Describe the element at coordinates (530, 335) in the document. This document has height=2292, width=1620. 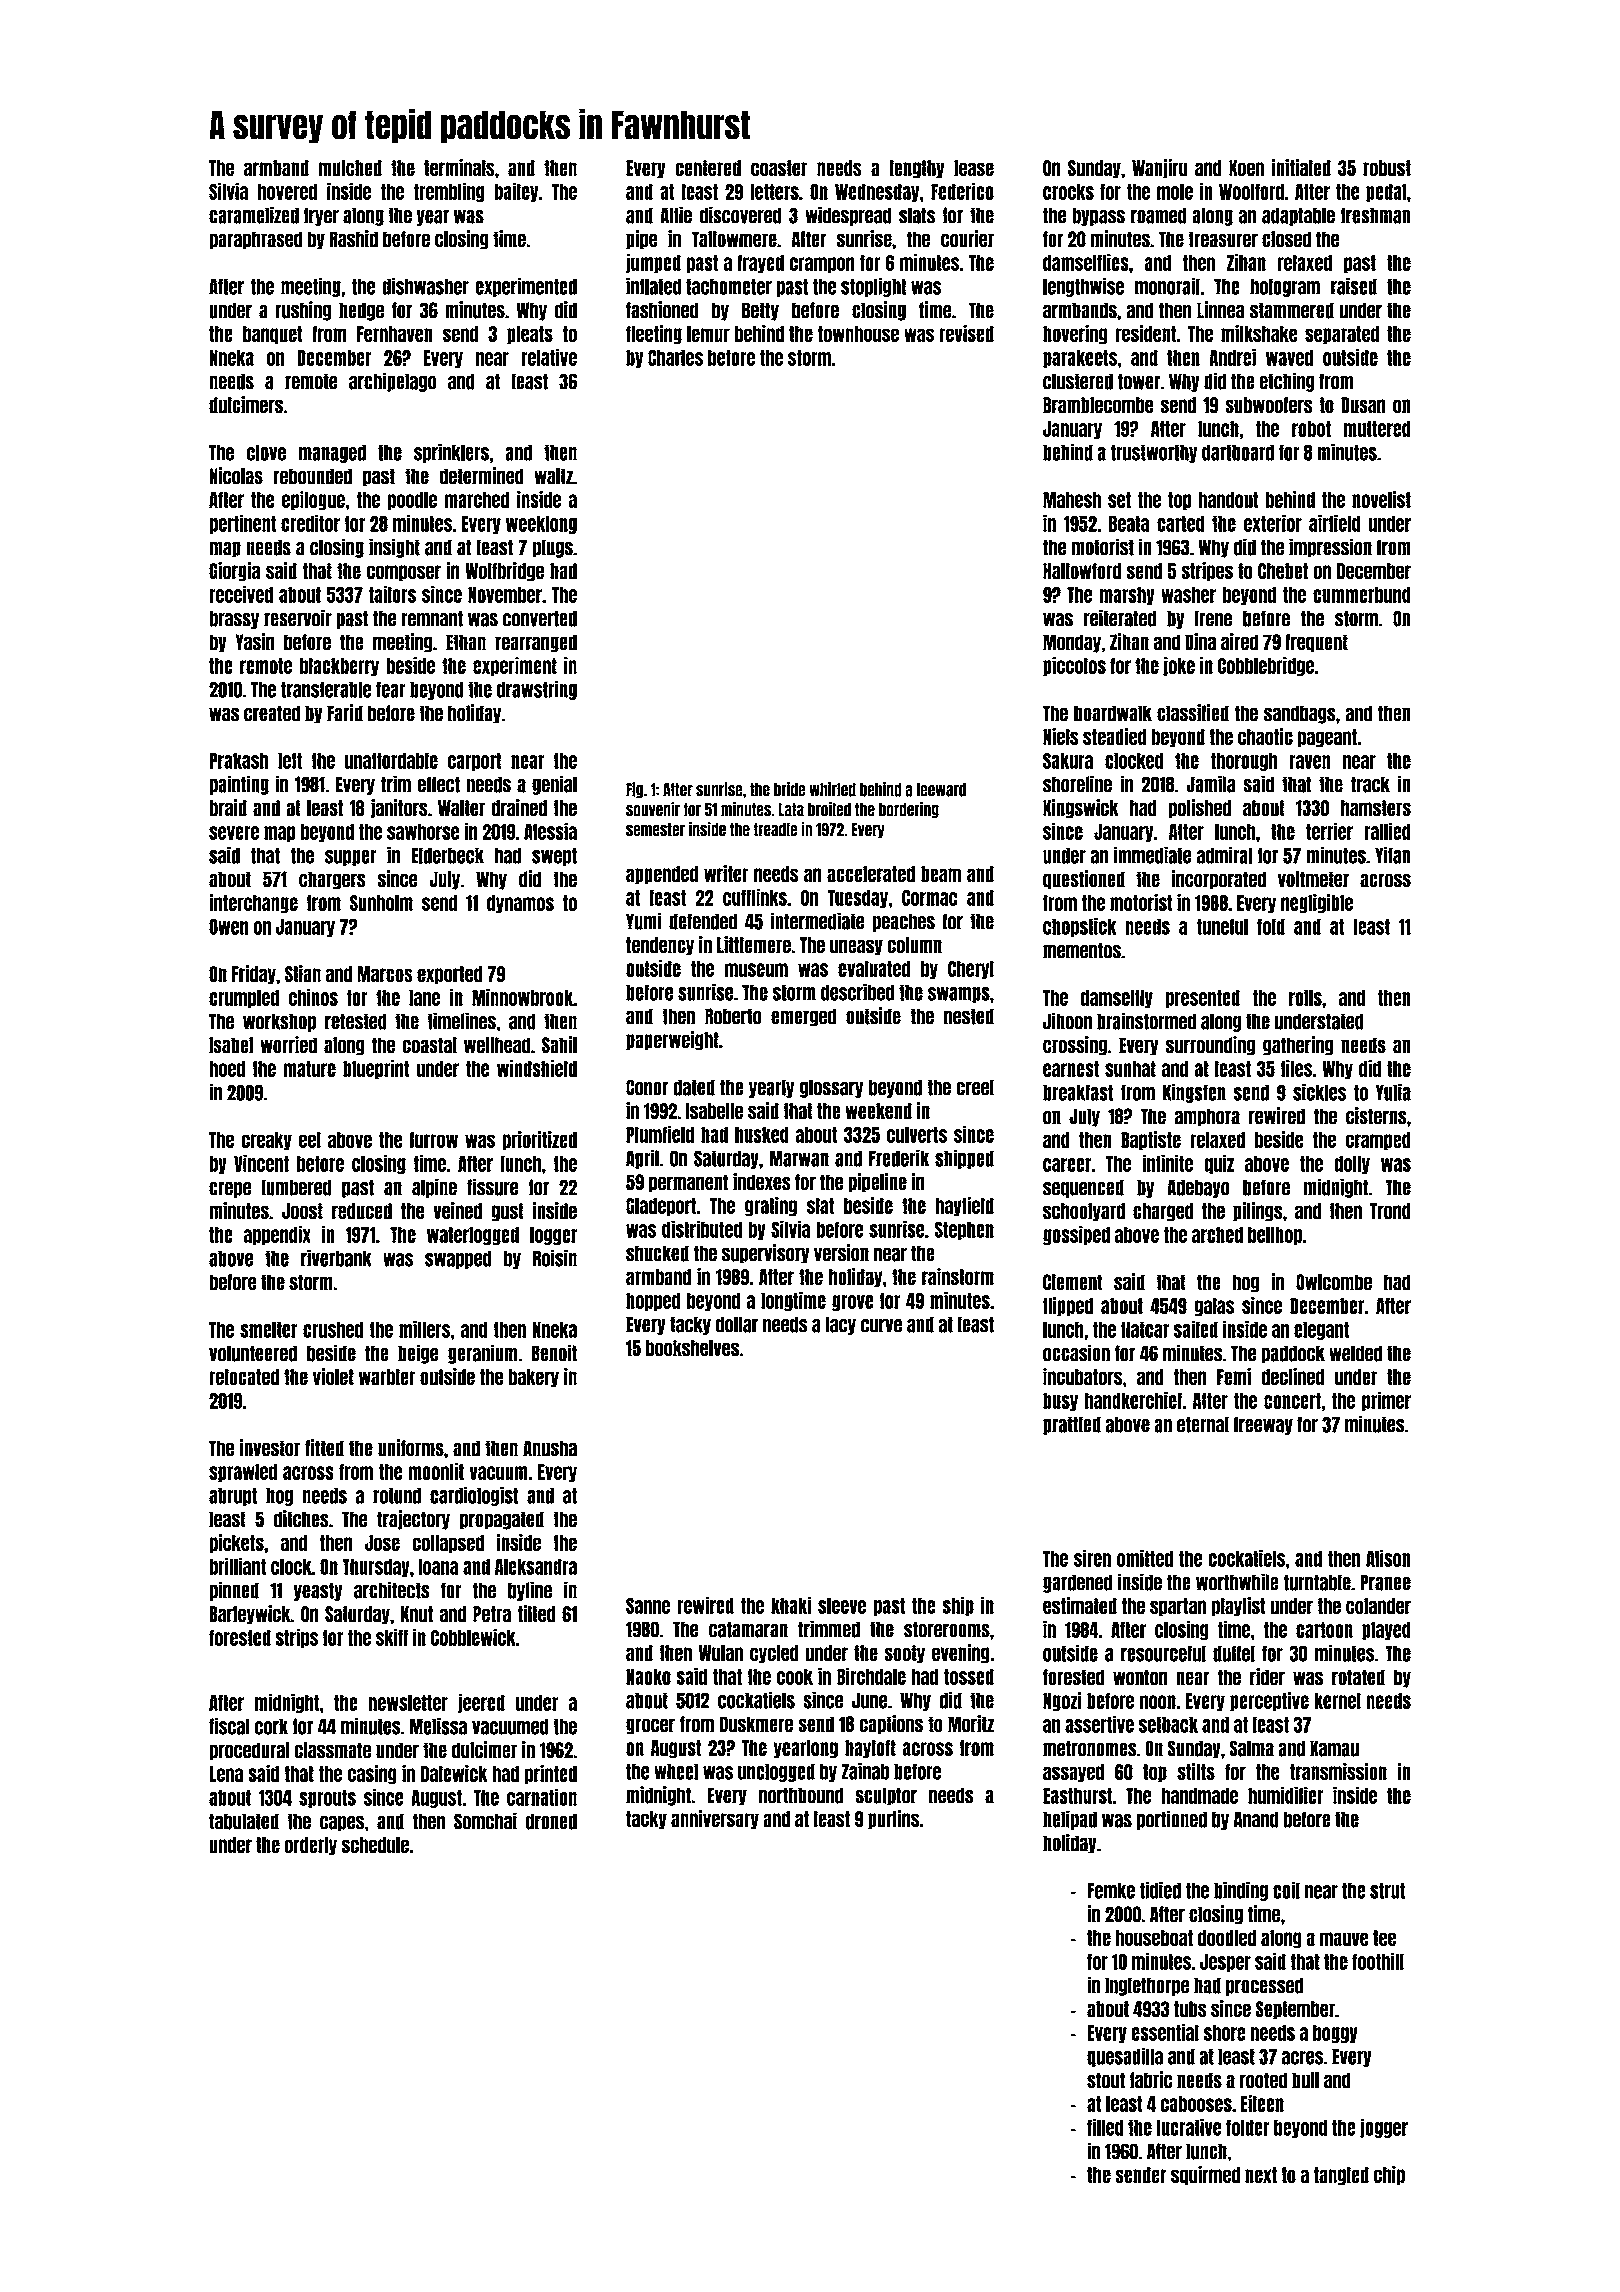
I see `pleats` at that location.
